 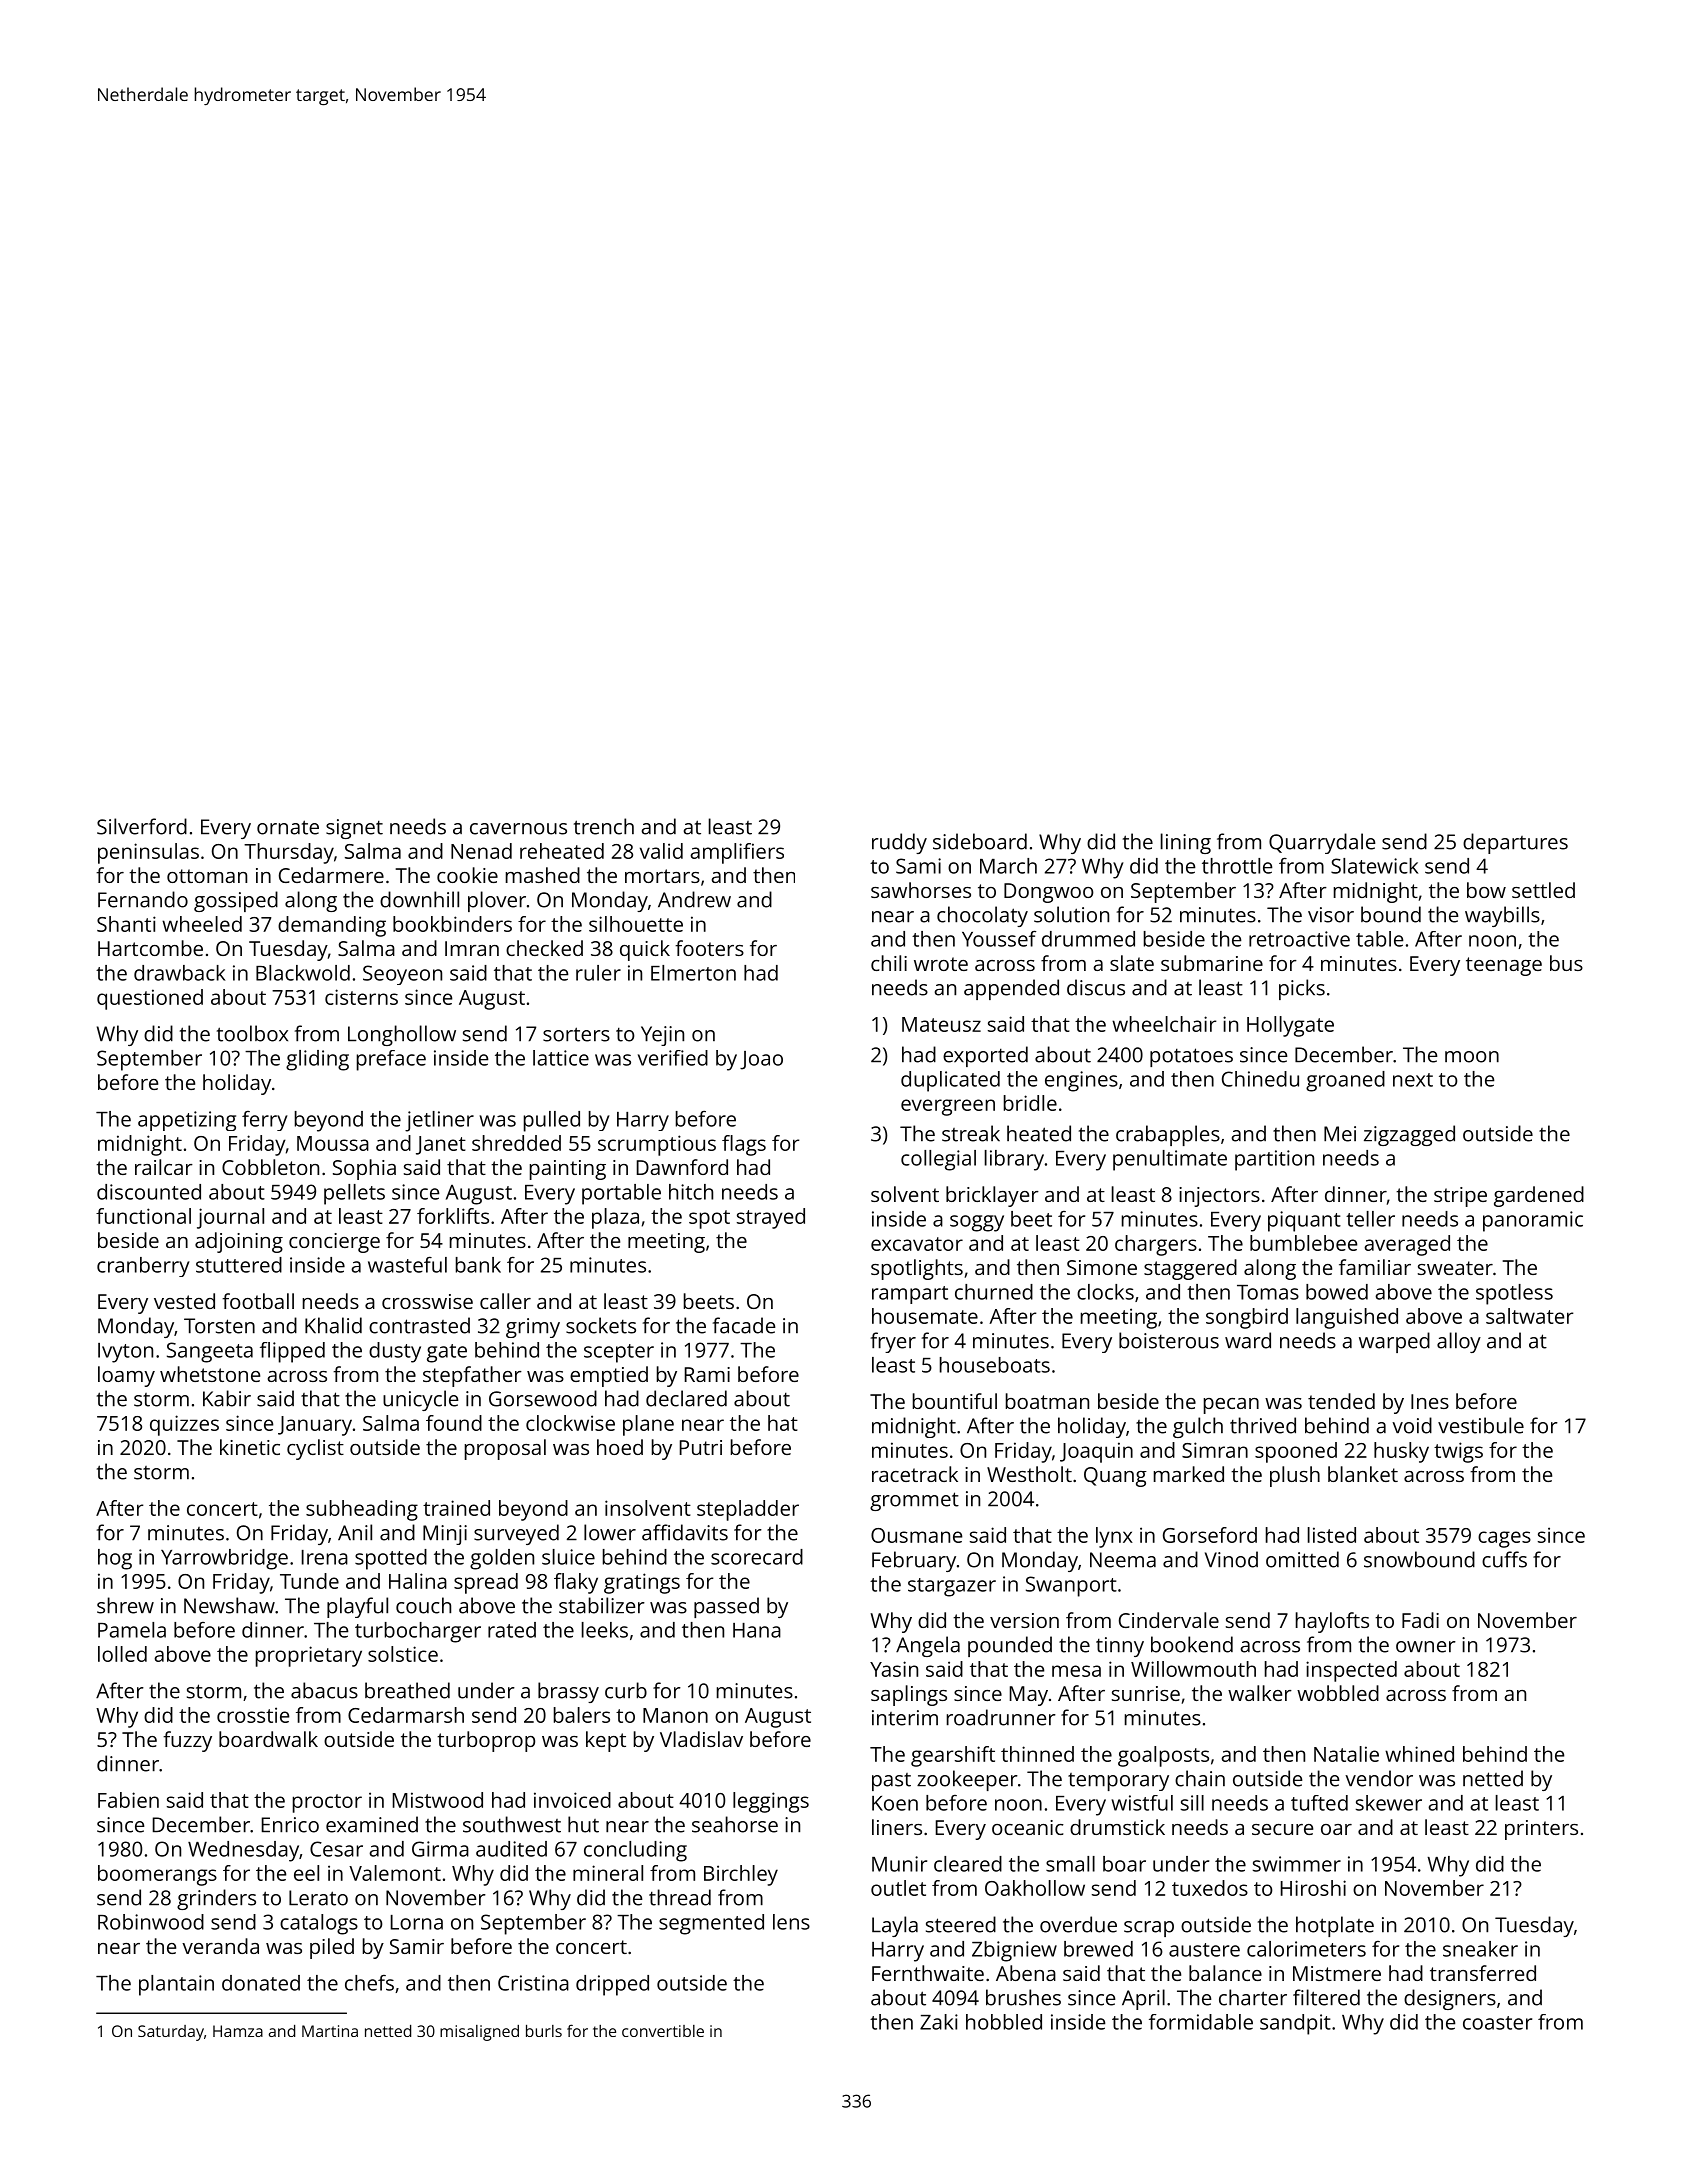 I want to click on Fernando, so click(x=143, y=899).
